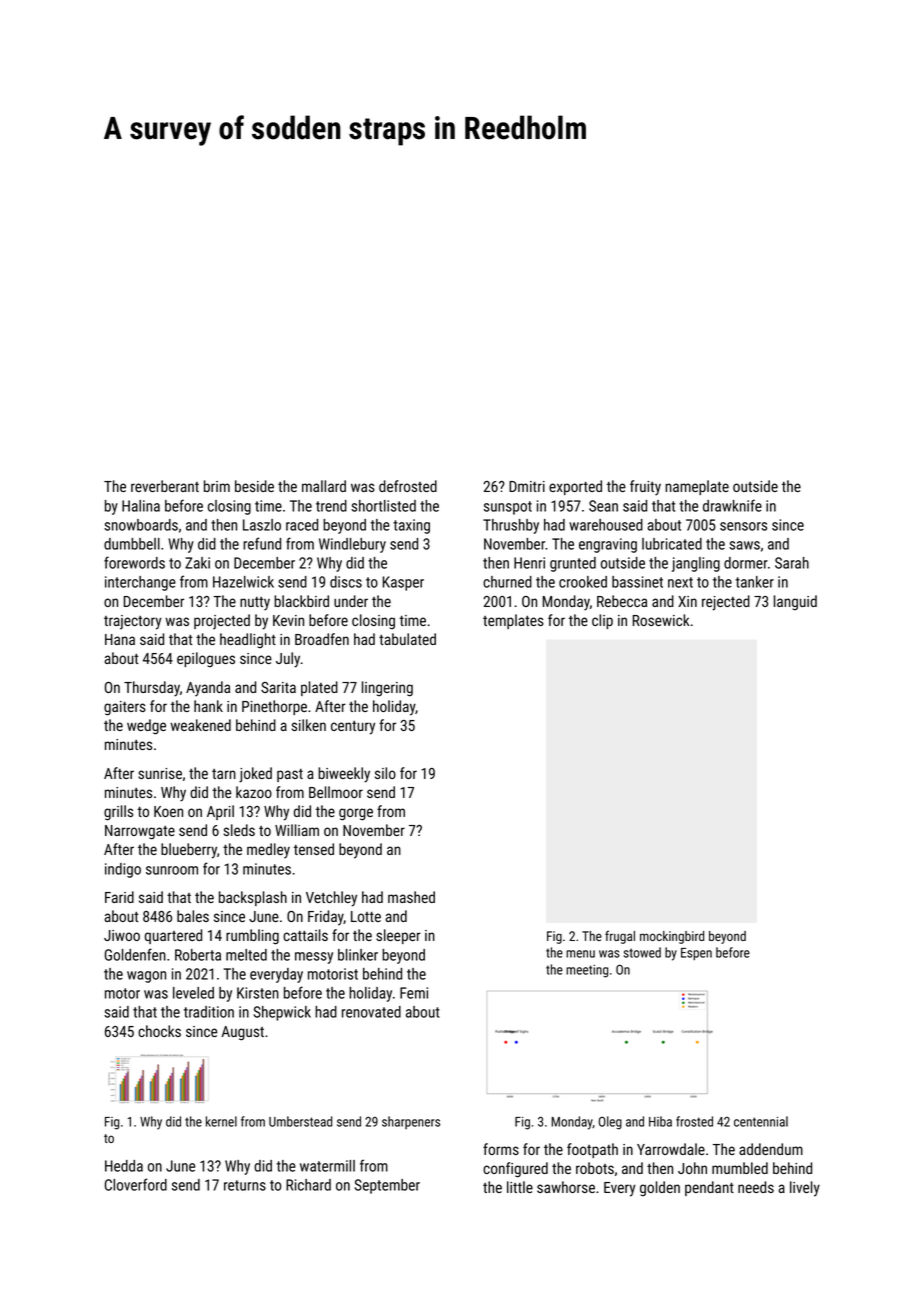  I want to click on fruity, so click(645, 488).
